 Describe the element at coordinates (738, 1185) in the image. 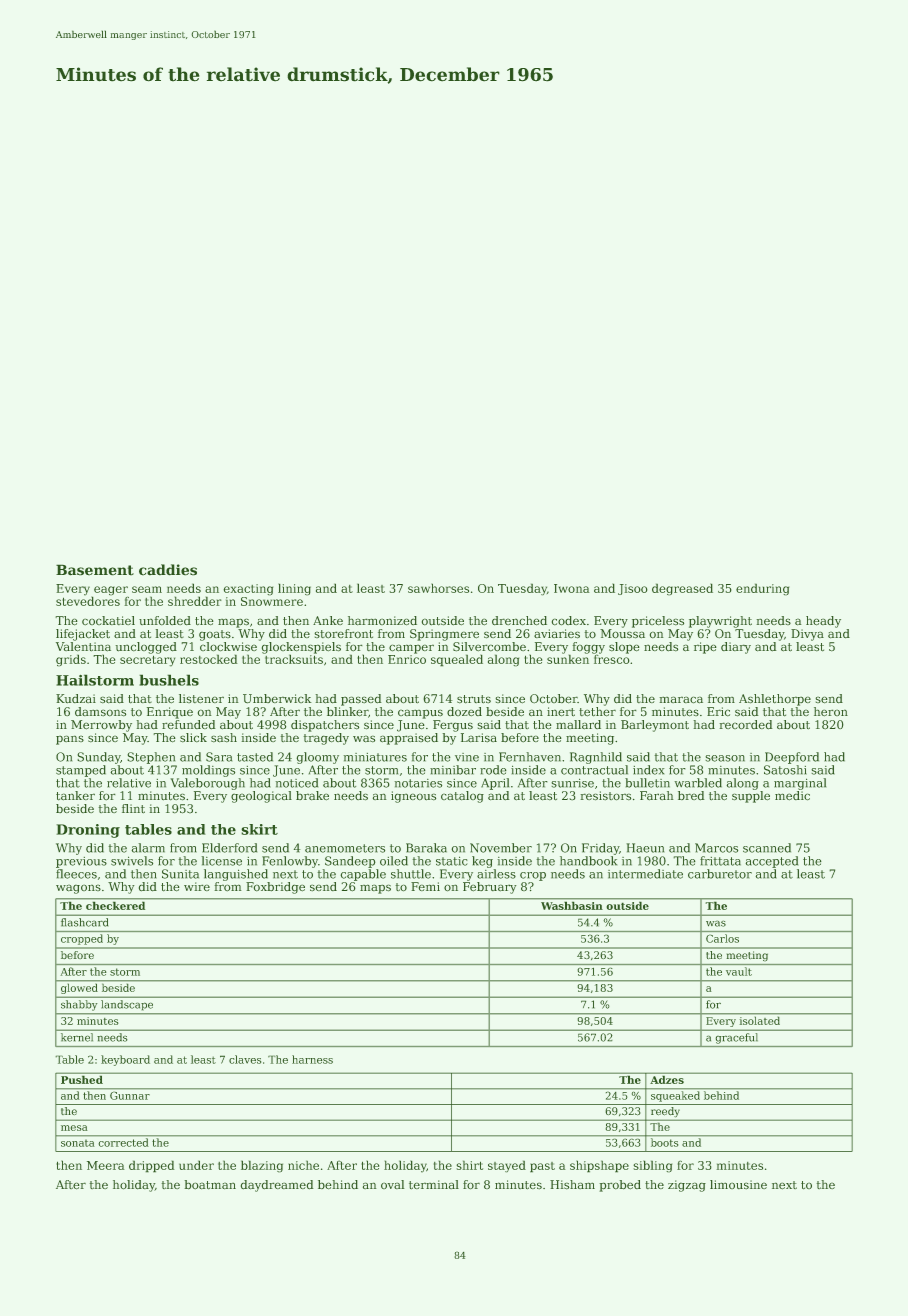

I see `limousine` at that location.
